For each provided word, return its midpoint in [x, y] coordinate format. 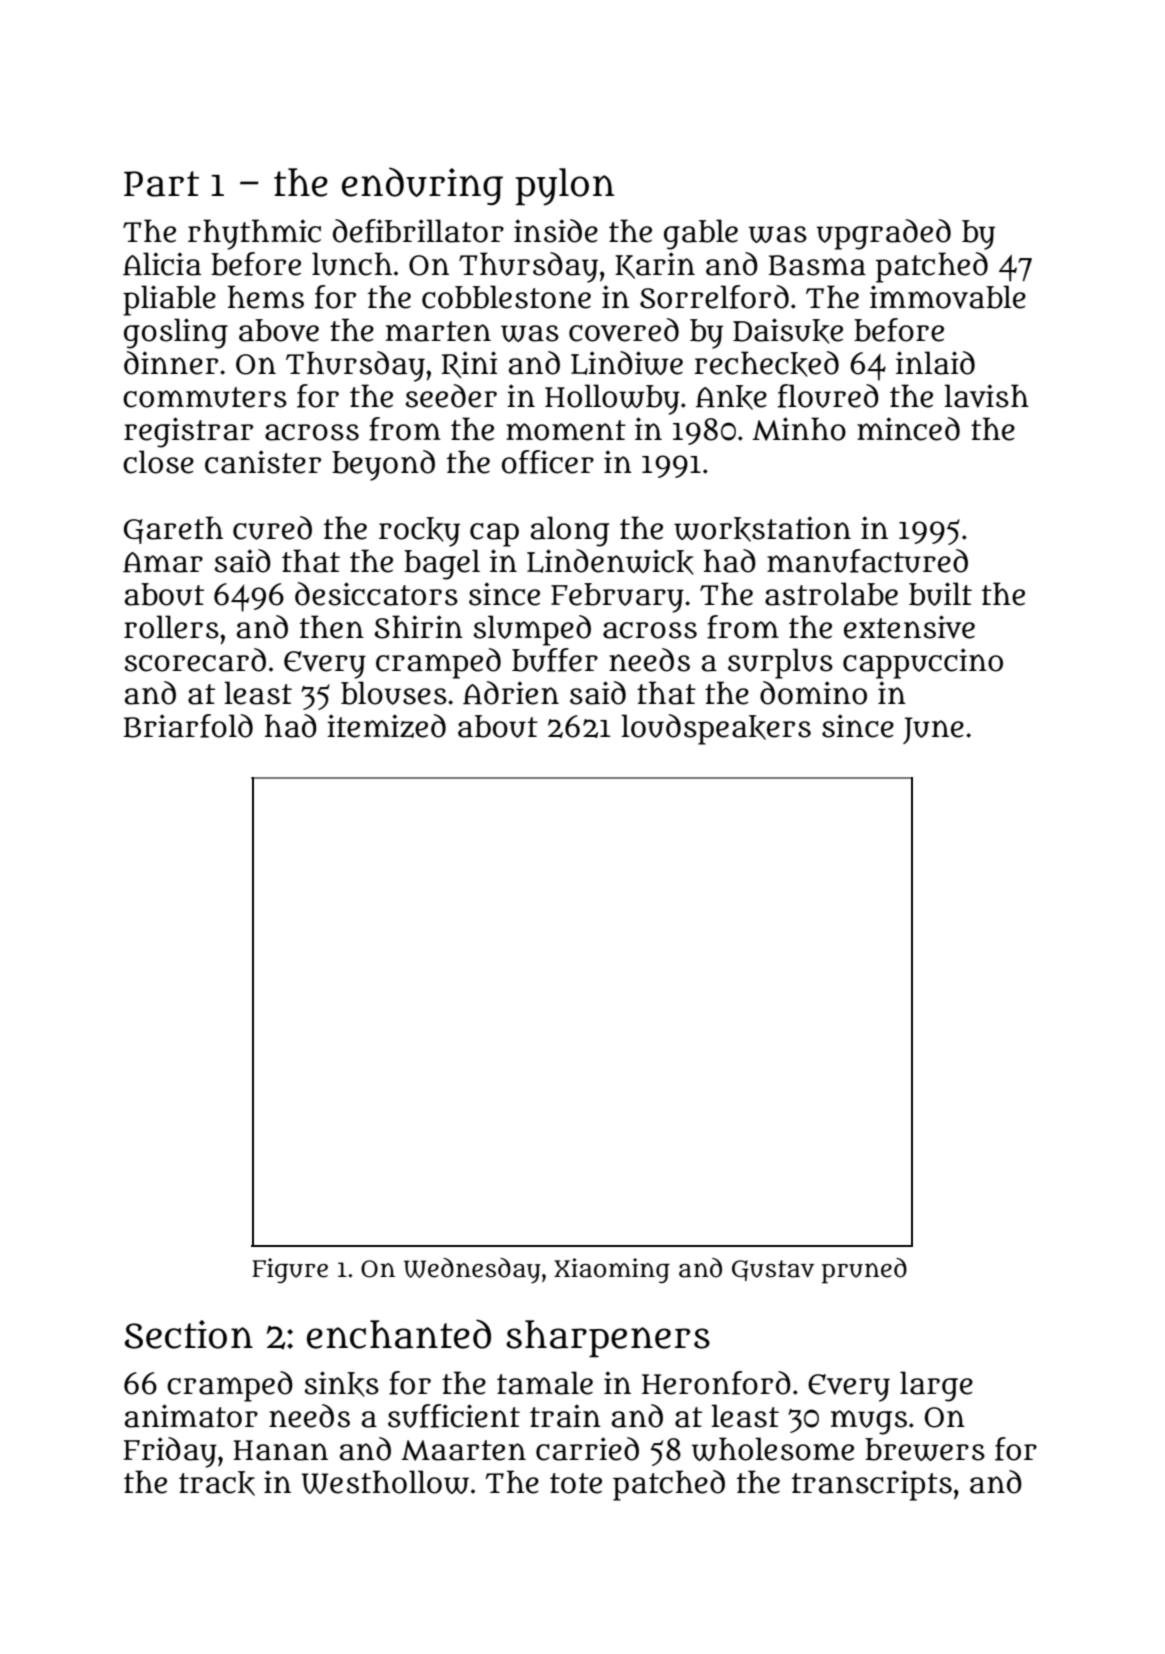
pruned [864, 1271]
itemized [386, 726]
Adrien [511, 693]
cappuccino [923, 663]
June [933, 730]
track [217, 1483]
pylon [565, 187]
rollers [171, 627]
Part [161, 184]
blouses [394, 693]
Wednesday [472, 1271]
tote [576, 1483]
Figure [290, 1270]
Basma [817, 265]
